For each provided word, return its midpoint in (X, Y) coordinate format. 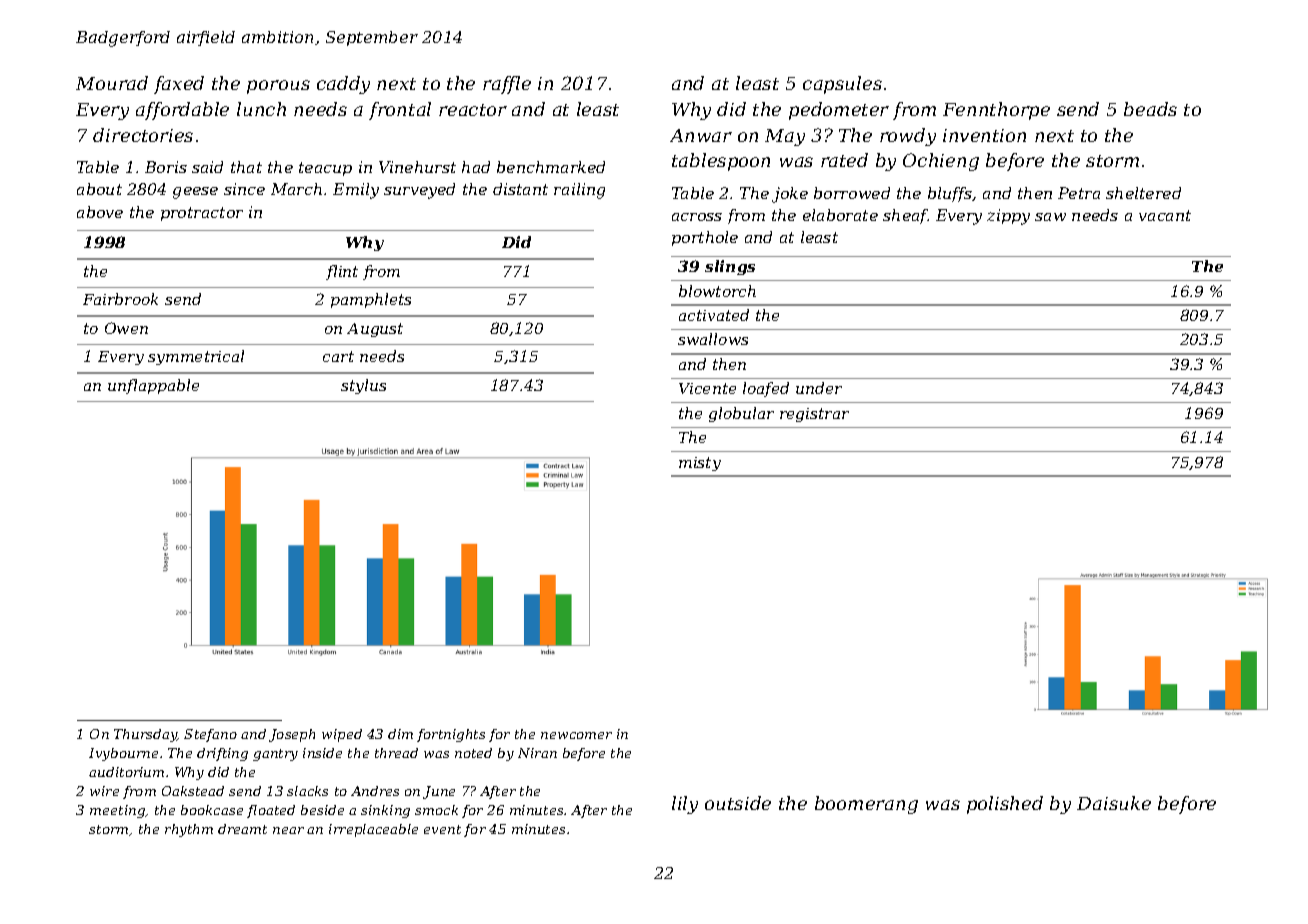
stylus (363, 386)
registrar (814, 415)
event (442, 829)
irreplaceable (373, 830)
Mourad (112, 83)
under (819, 388)
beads (1150, 109)
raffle (507, 85)
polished (1005, 805)
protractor (202, 214)
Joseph (292, 735)
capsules (842, 85)
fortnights (451, 735)
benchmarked (551, 167)
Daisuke (1114, 803)
